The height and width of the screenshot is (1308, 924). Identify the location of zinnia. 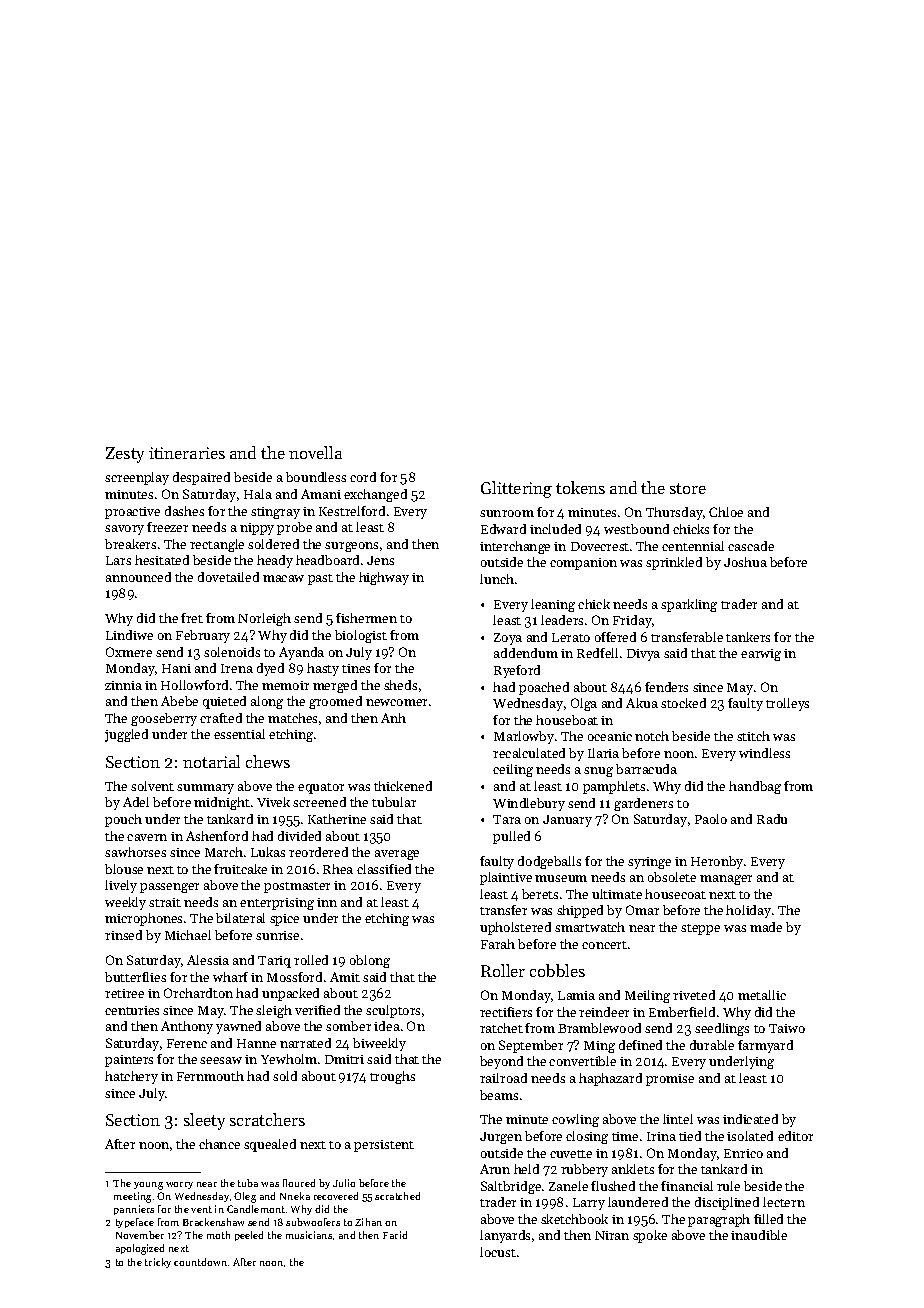
(123, 685).
